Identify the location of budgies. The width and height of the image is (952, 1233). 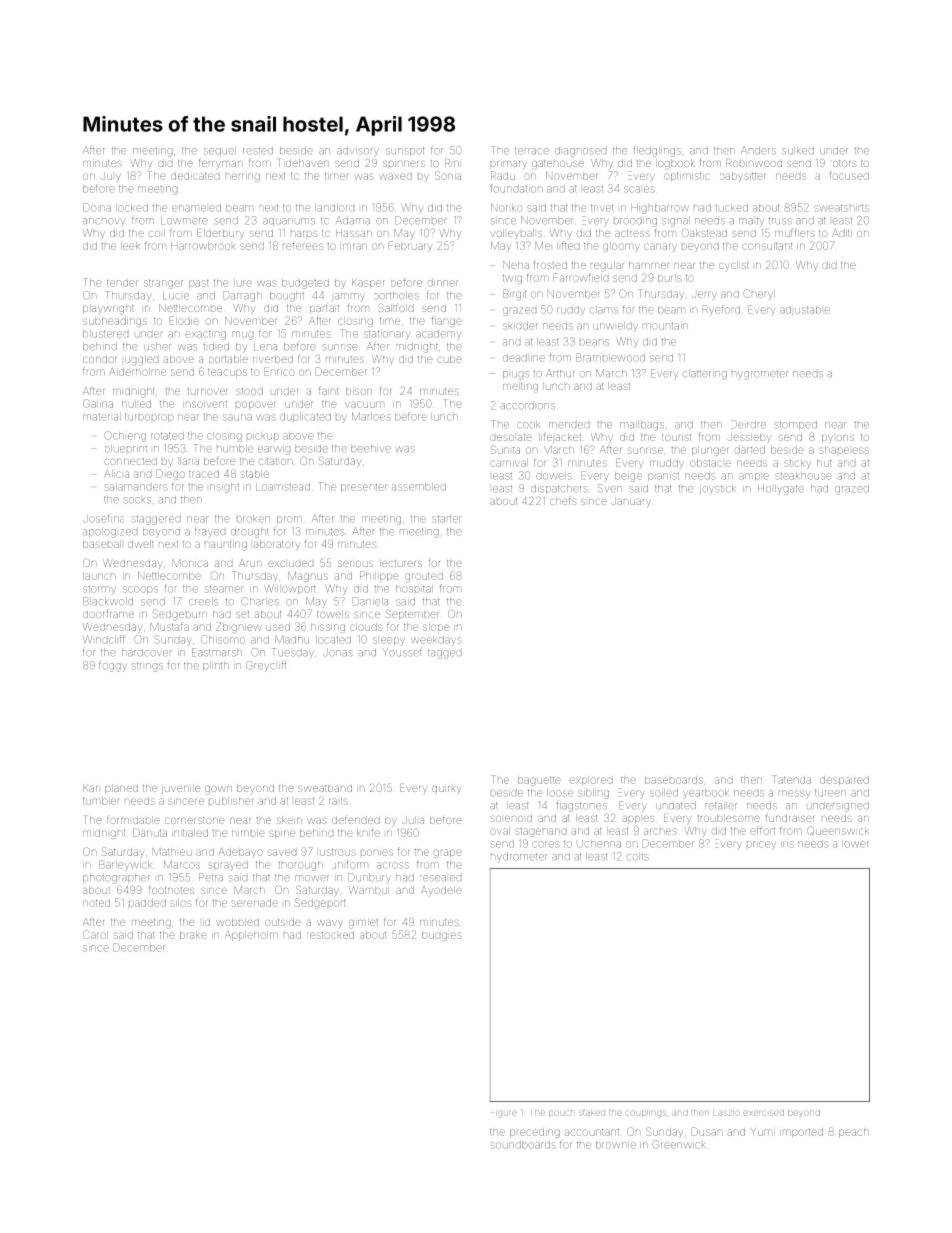
(442, 936).
